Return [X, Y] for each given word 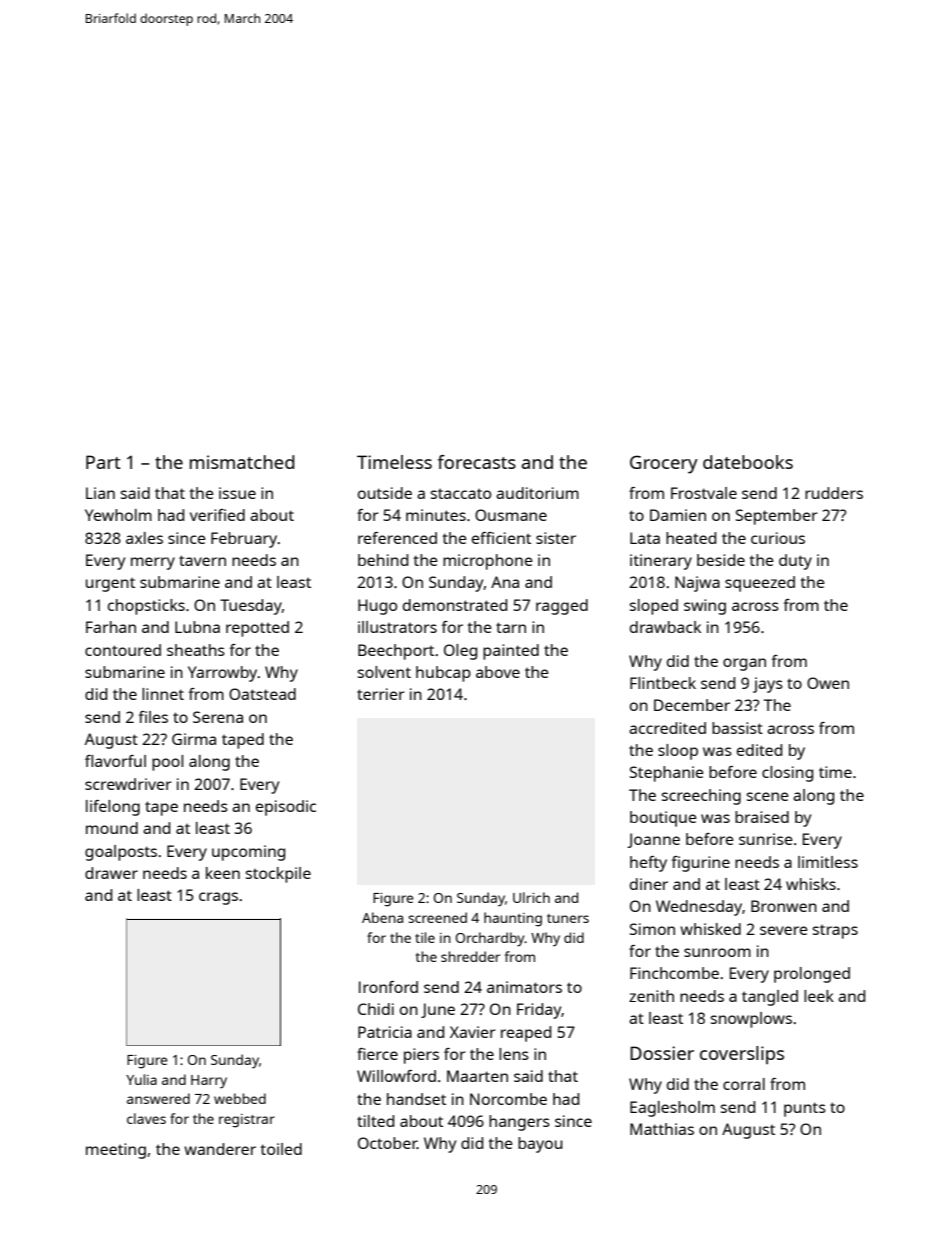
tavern [202, 560]
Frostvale [704, 493]
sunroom [717, 952]
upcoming [248, 853]
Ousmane [511, 515]
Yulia [141, 1079]
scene [767, 796]
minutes [436, 515]
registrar [247, 1121]
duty [795, 562]
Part [103, 462]
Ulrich [531, 897]
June [438, 1010]
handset [416, 1099]
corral [744, 1084]
